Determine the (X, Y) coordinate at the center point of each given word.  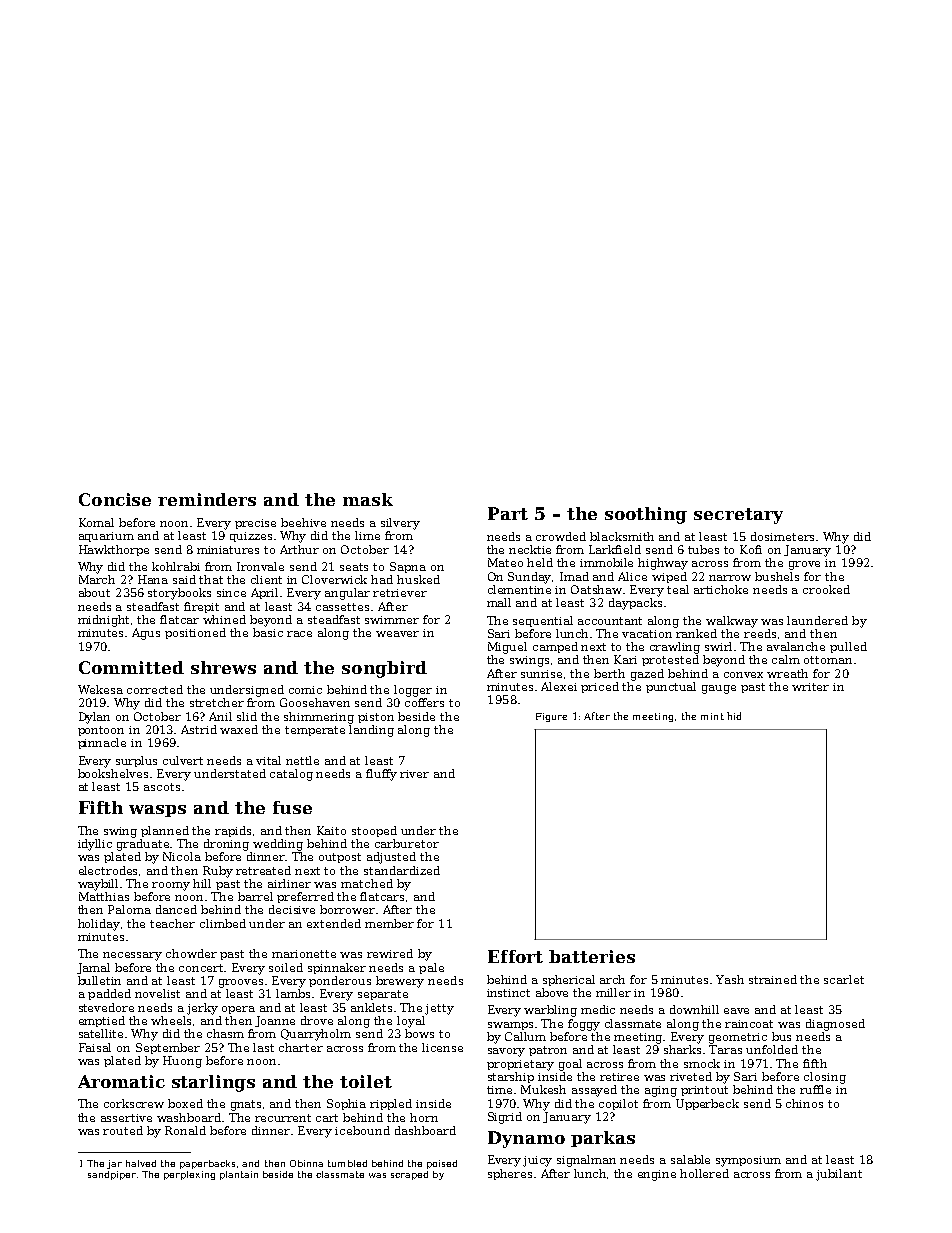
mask (368, 499)
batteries (592, 956)
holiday (99, 925)
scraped (409, 1175)
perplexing (189, 1175)
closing (825, 1078)
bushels (777, 576)
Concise (115, 499)
